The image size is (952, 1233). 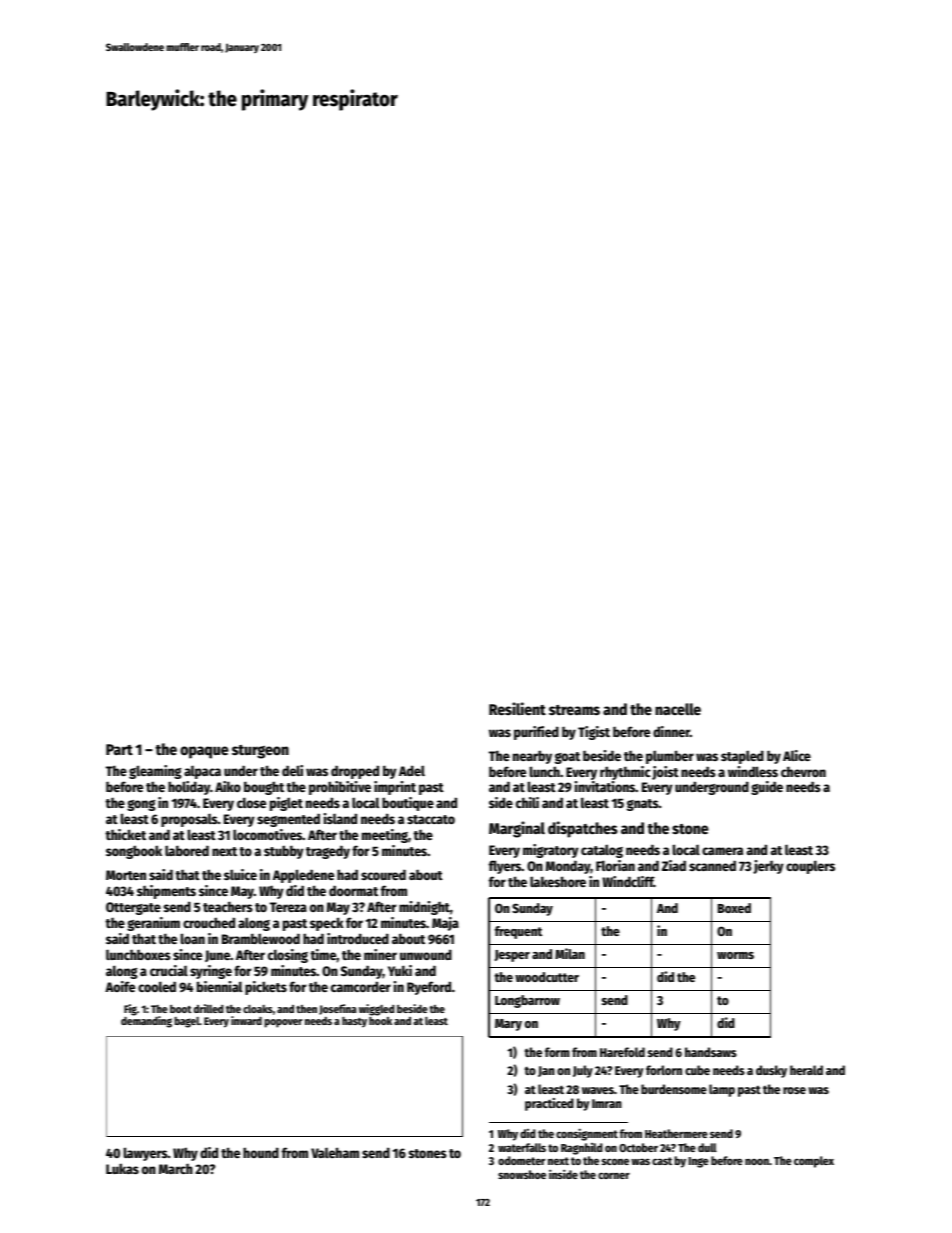 What do you see at coordinates (176, 1169) in the image?
I see `March` at bounding box center [176, 1169].
